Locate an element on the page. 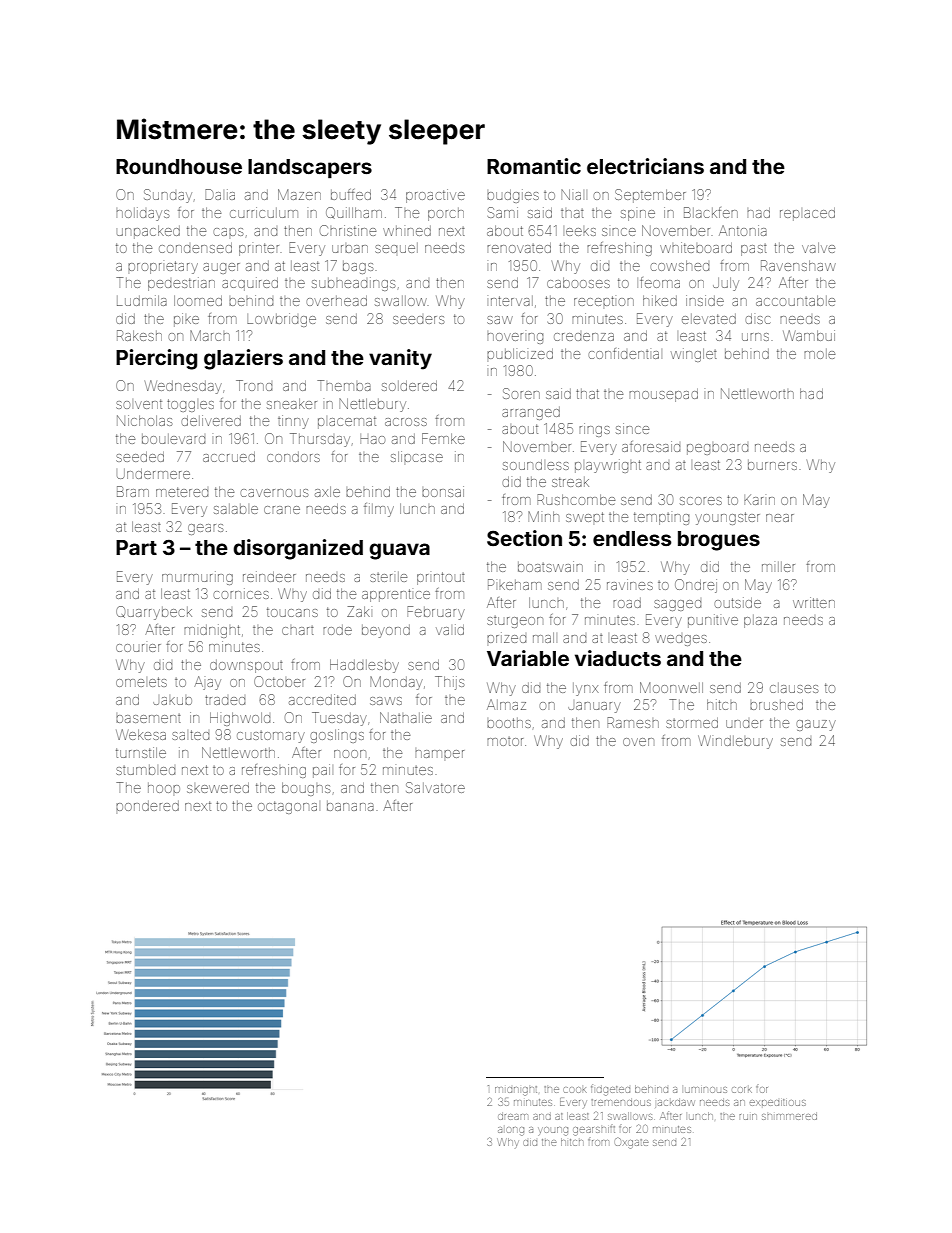  Roundhouse is located at coordinates (179, 166).
